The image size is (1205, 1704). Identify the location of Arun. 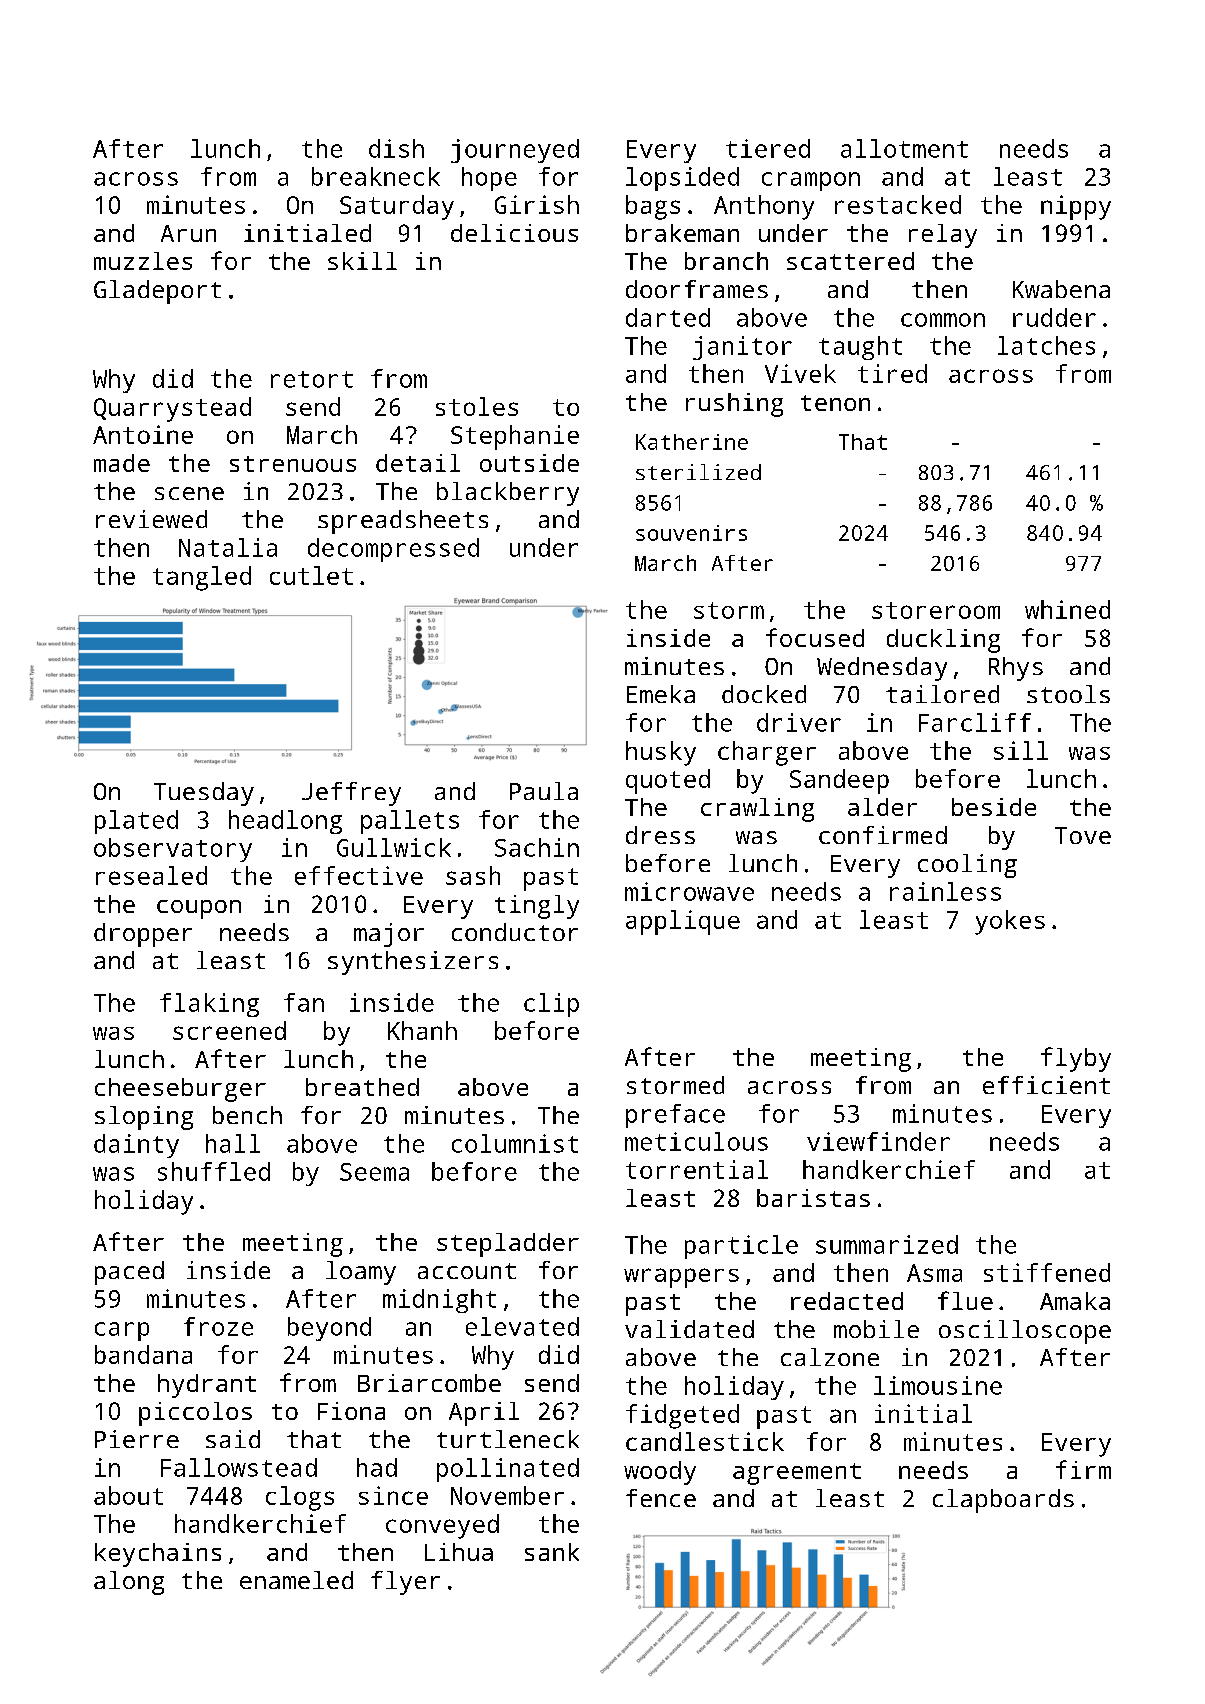
(188, 233).
